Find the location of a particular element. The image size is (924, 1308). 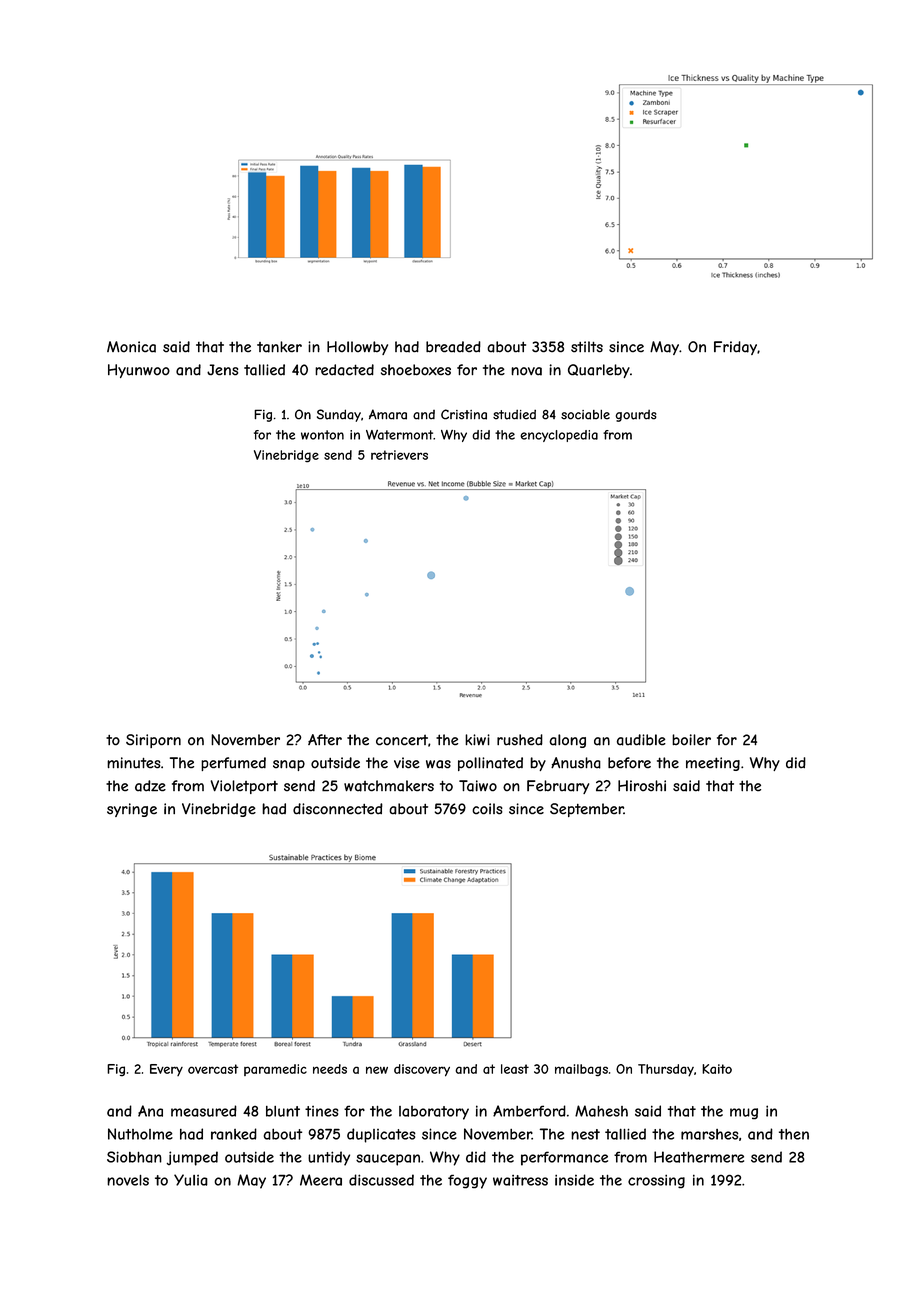

meeting is located at coordinates (713, 764).
